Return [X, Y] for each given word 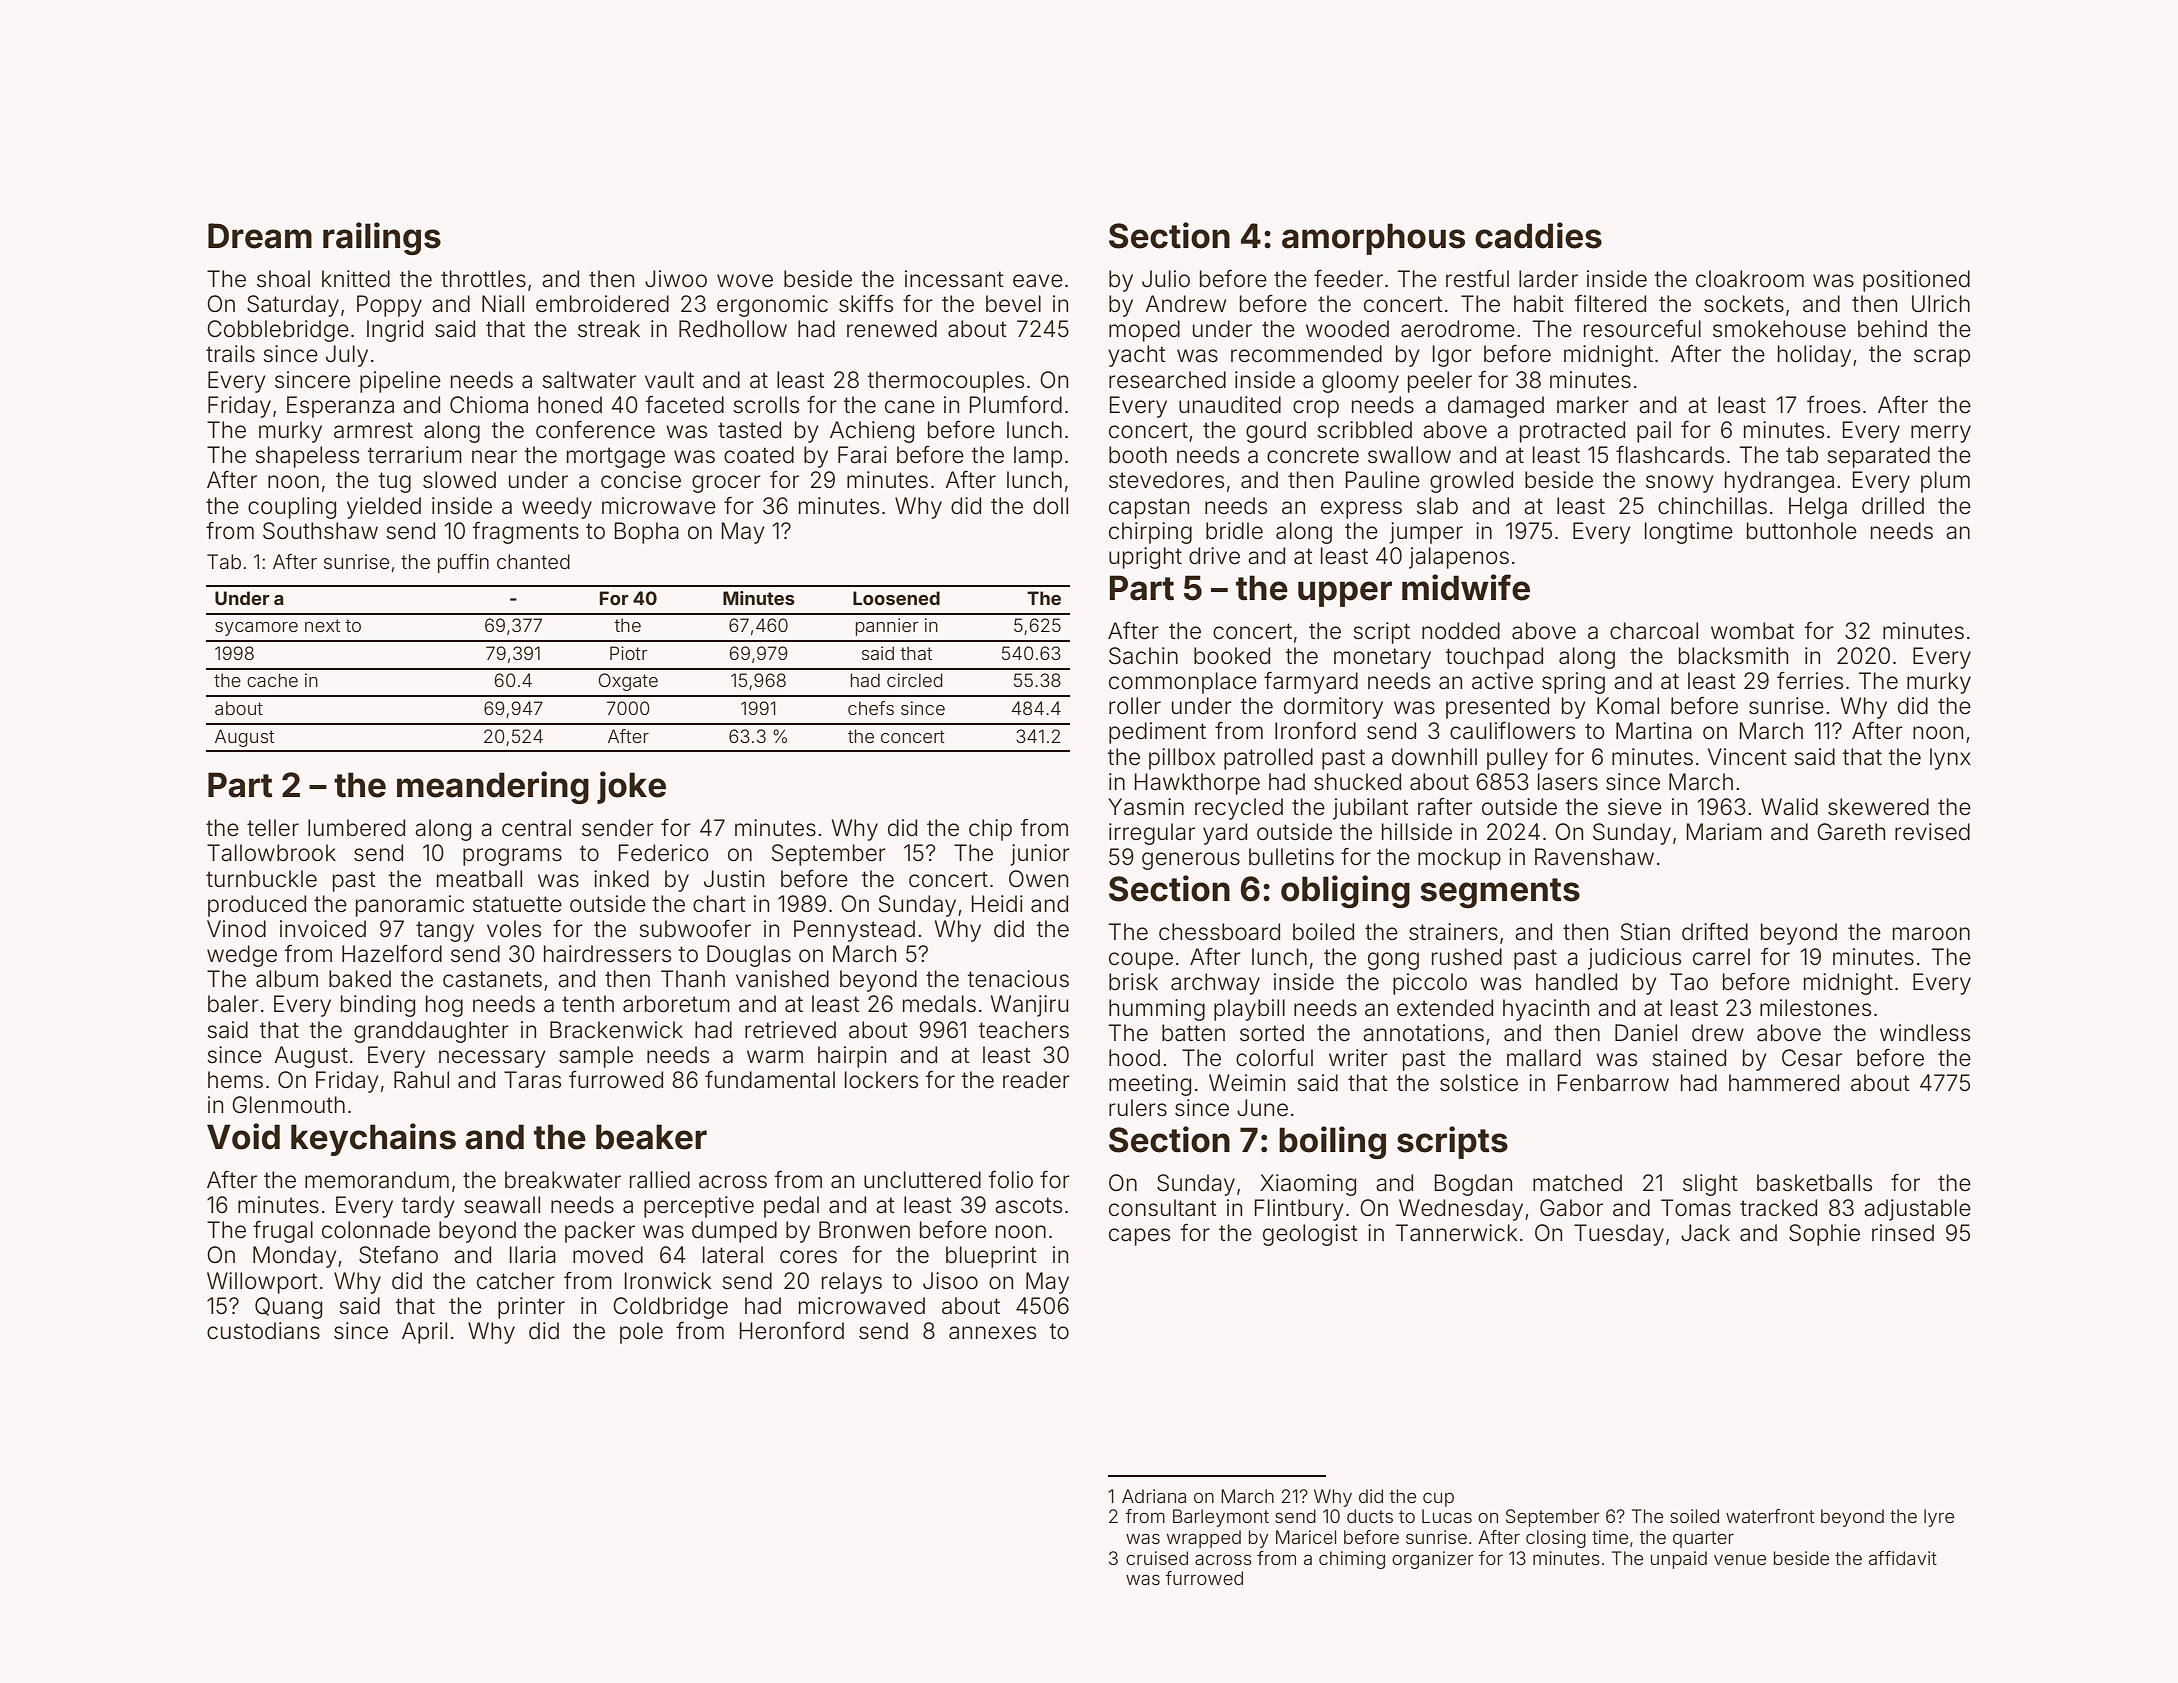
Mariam [1724, 832]
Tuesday [1619, 1235]
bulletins [1291, 857]
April [424, 1333]
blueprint [991, 1257]
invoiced [323, 929]
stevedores [1166, 480]
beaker [651, 1137]
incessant [954, 279]
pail [1654, 432]
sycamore [256, 629]
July [347, 356]
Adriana [1154, 1496]
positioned [1916, 281]
